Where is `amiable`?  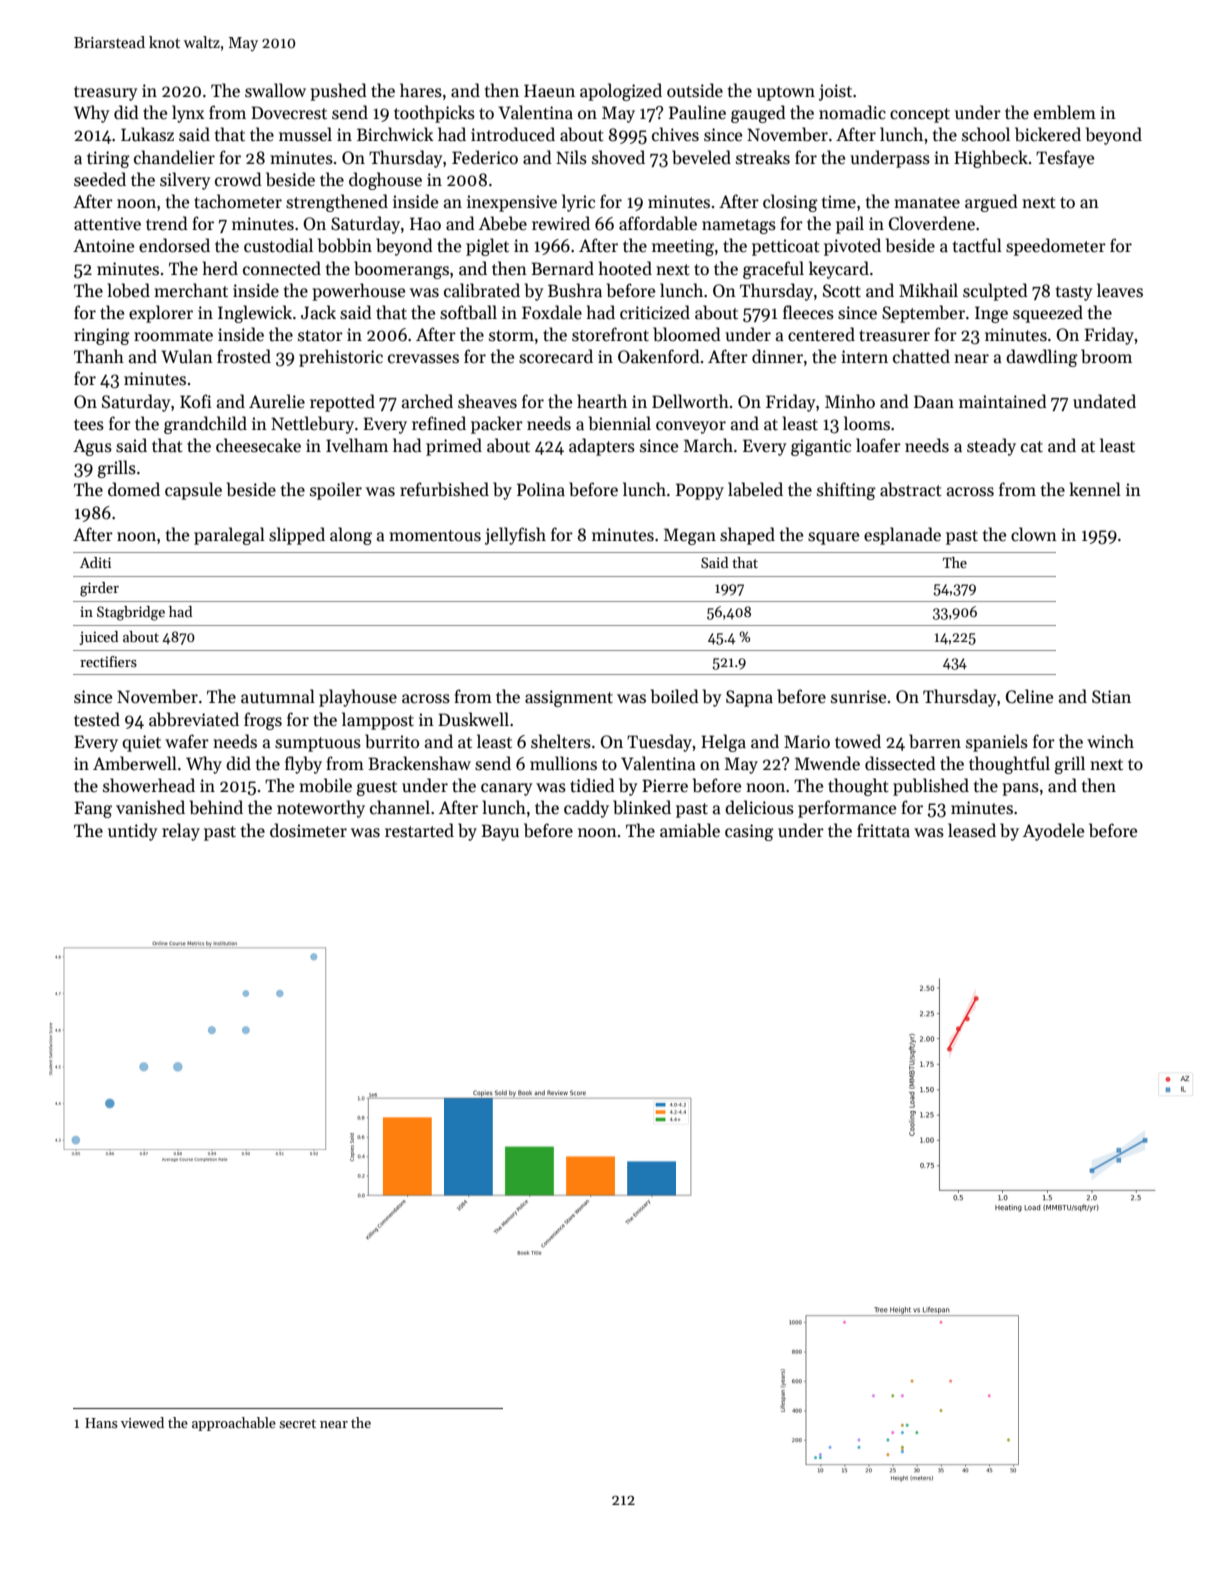 amiable is located at coordinates (690, 830).
